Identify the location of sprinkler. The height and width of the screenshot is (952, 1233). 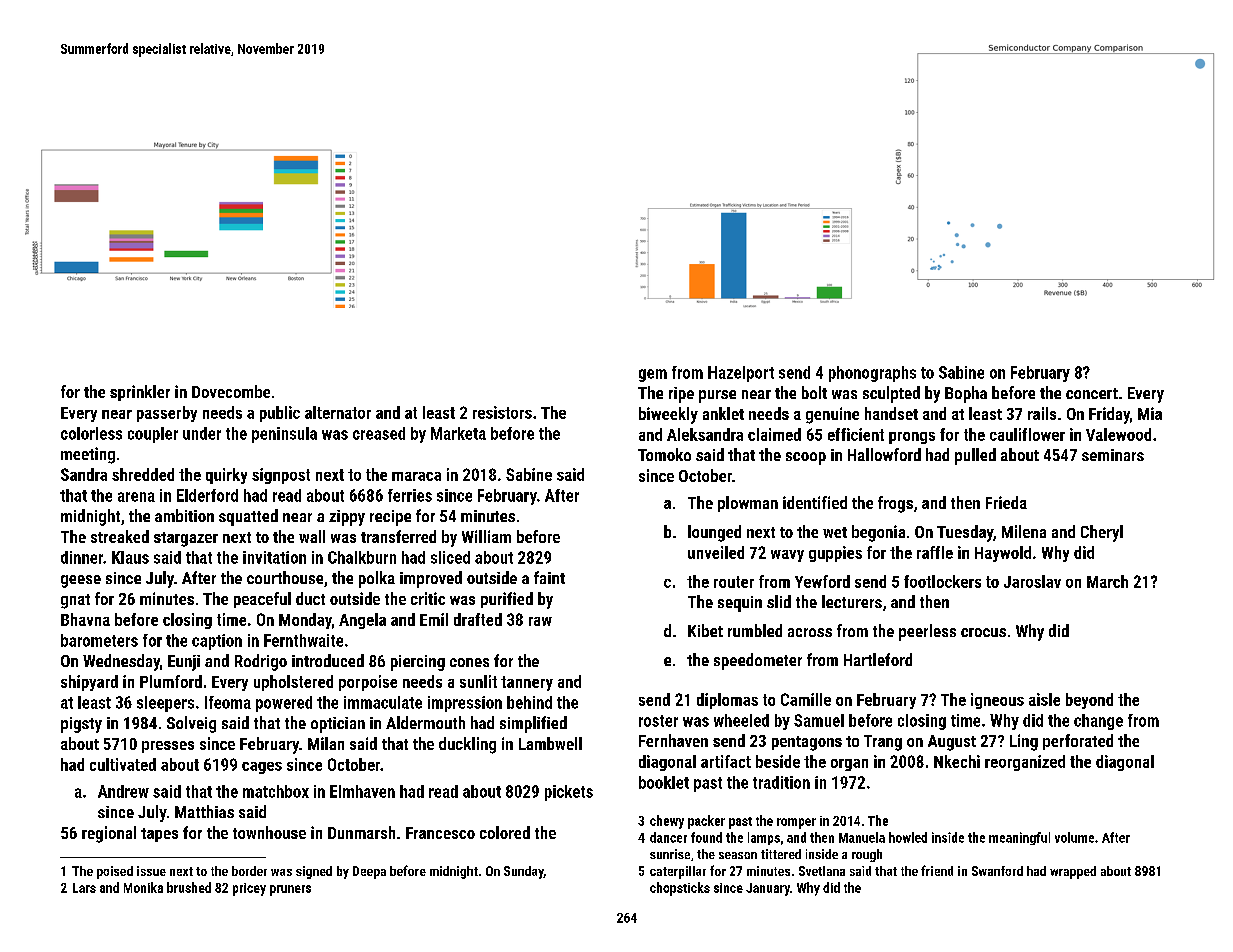
(140, 393).
